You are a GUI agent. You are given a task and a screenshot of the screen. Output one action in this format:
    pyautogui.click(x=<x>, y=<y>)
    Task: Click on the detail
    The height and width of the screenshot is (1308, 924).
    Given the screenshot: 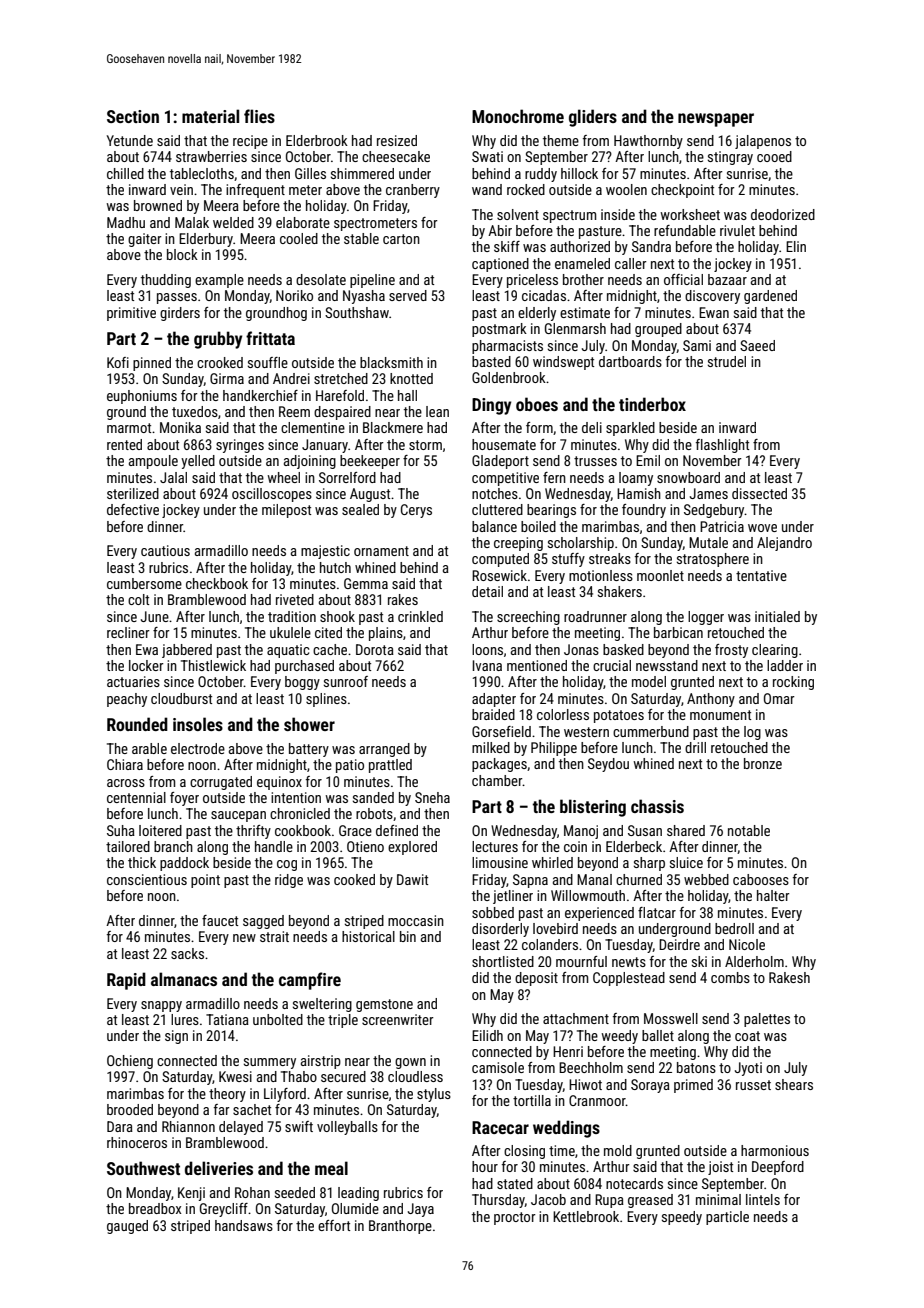 What is the action you would take?
    pyautogui.click(x=487, y=591)
